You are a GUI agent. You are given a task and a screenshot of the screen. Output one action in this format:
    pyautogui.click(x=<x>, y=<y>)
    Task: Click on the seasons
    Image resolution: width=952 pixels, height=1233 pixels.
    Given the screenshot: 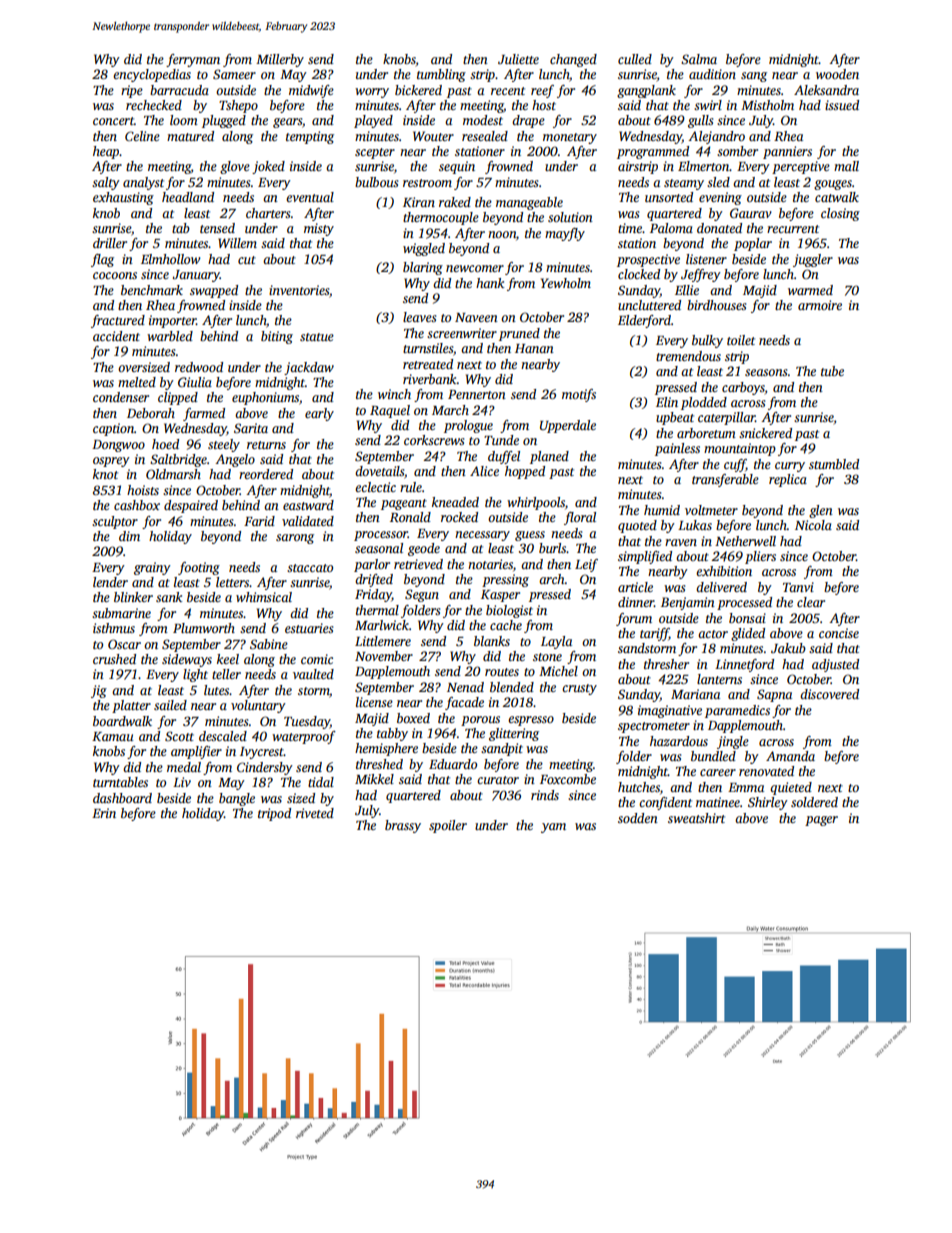 What is the action you would take?
    pyautogui.click(x=766, y=372)
